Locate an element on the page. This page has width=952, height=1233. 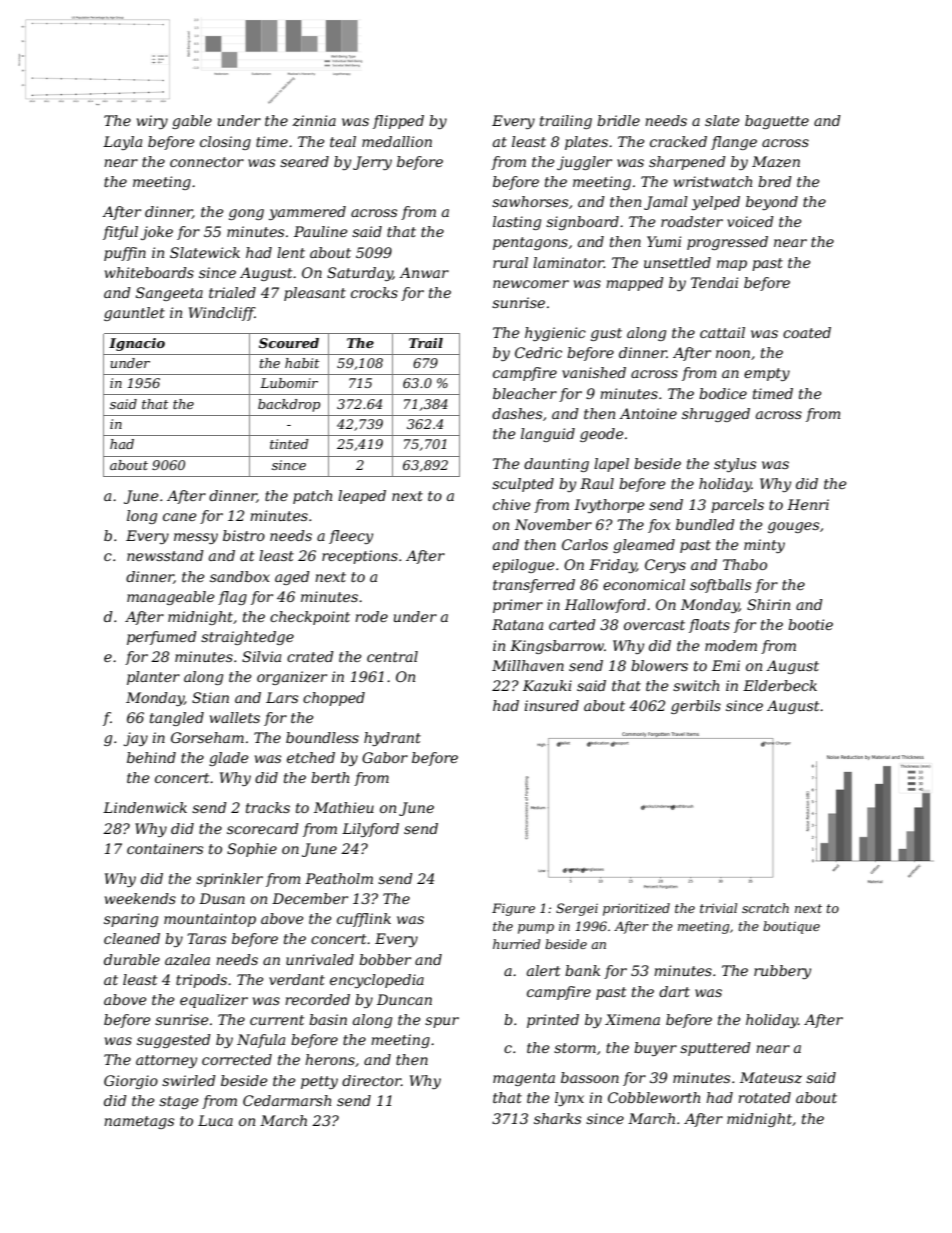
Luca is located at coordinates (215, 1120).
